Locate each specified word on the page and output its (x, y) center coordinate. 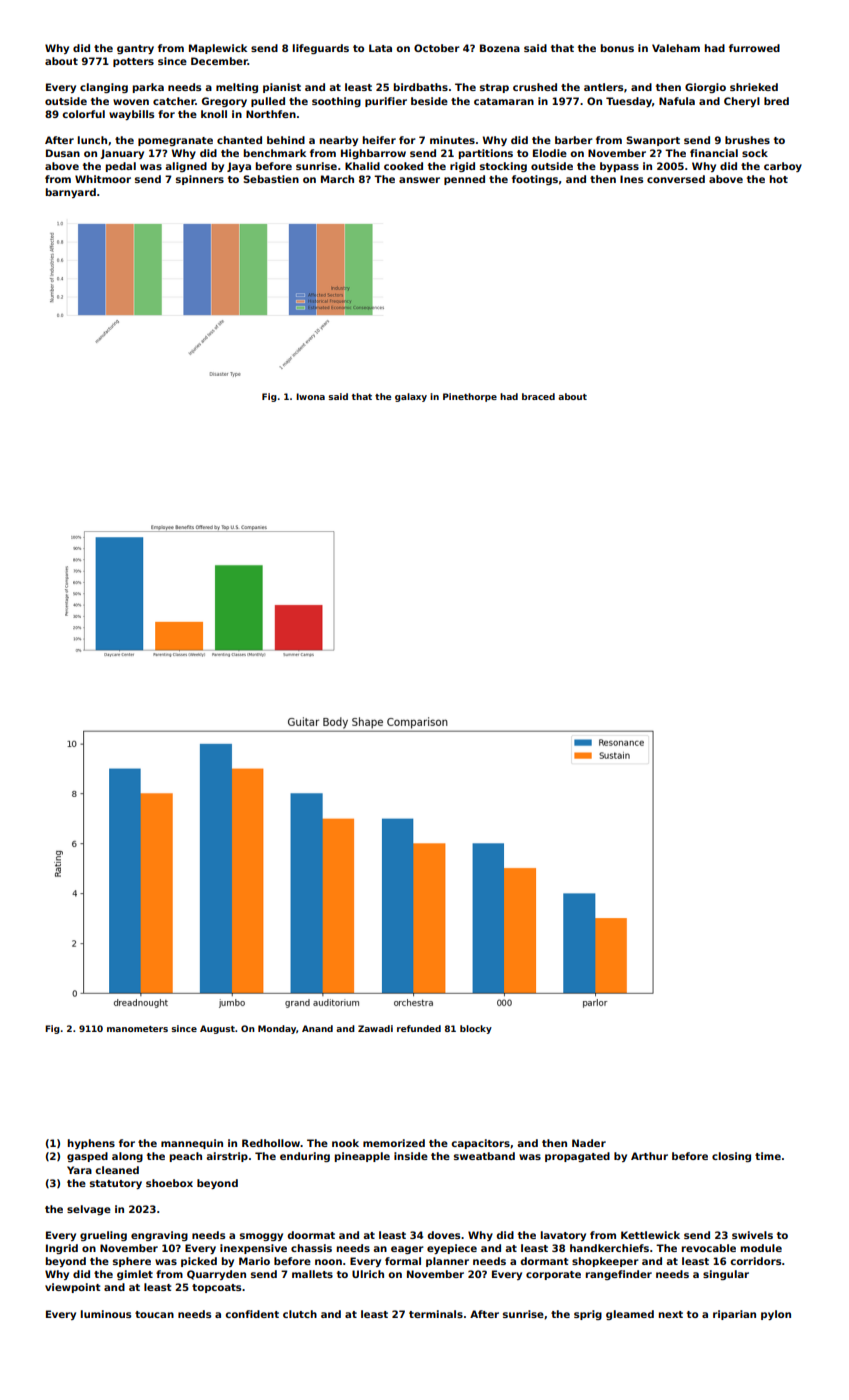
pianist (282, 88)
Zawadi (375, 1028)
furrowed (754, 48)
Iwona (310, 396)
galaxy (411, 397)
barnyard (71, 193)
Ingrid (62, 1249)
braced (538, 396)
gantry (135, 49)
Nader (589, 1143)
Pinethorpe (470, 397)
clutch (300, 1314)
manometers (137, 1029)
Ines (631, 179)
